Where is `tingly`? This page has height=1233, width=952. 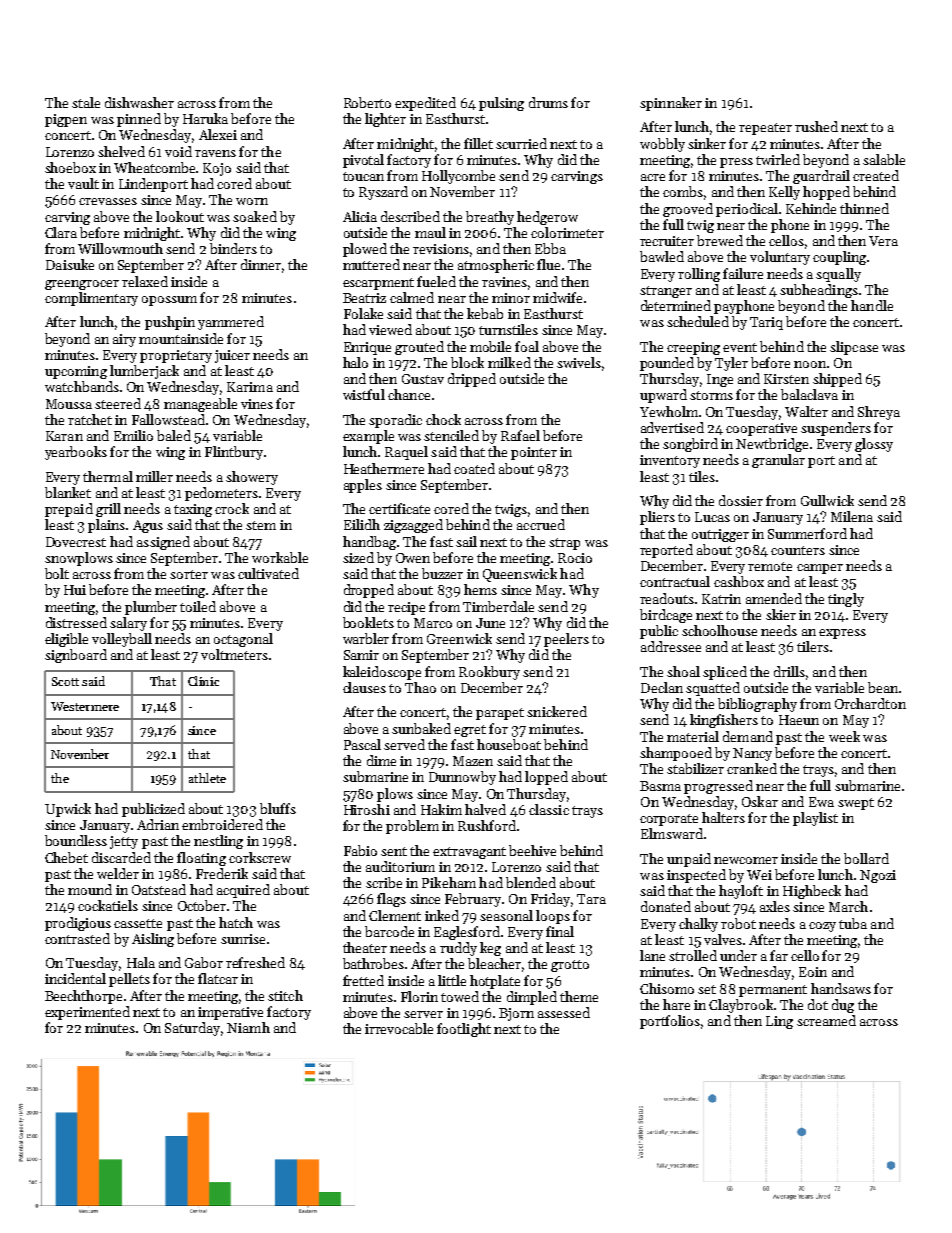
tingly is located at coordinates (846, 600).
